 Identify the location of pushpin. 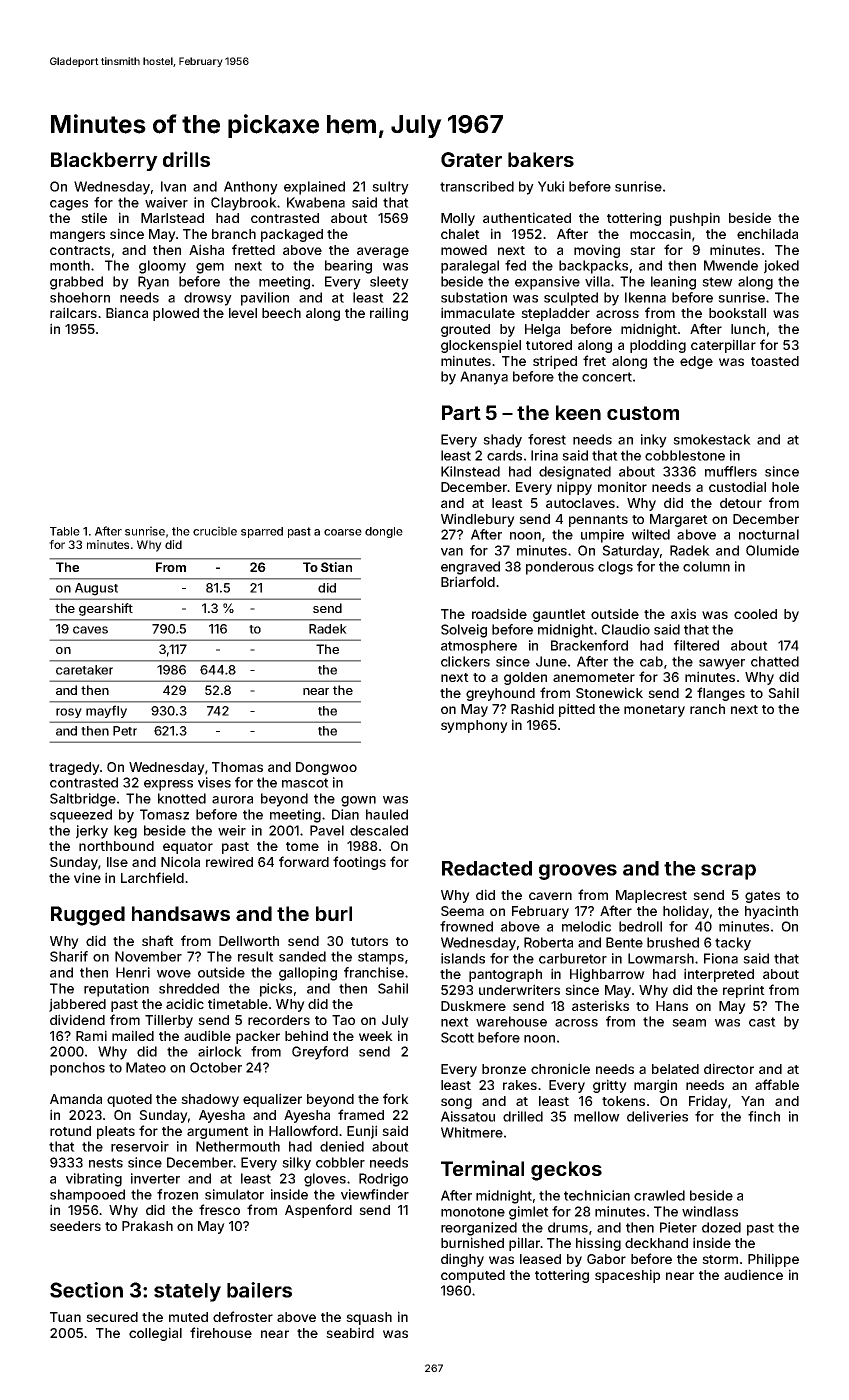
(695, 219).
